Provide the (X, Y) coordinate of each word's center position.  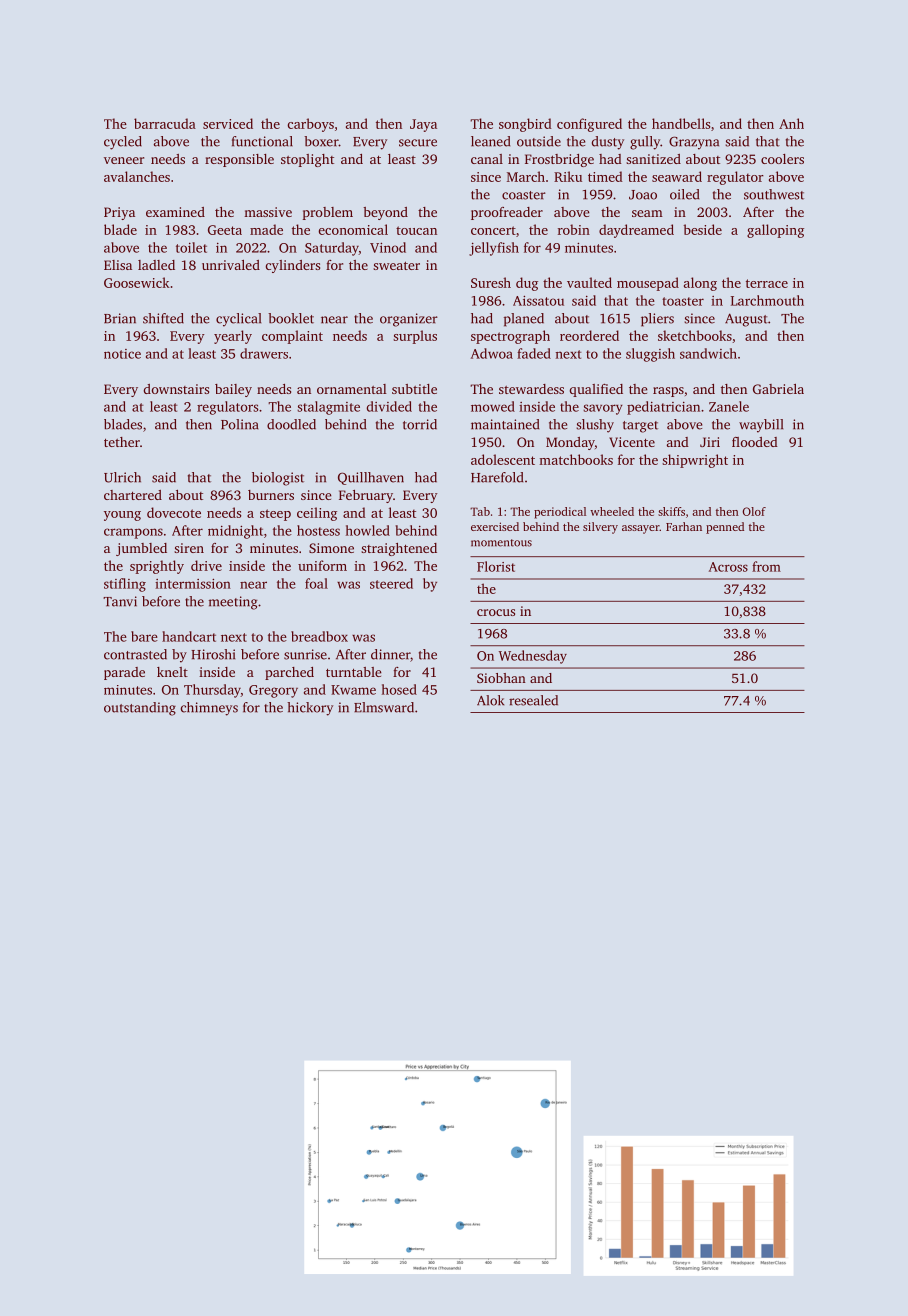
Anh (791, 123)
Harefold (497, 477)
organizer (409, 320)
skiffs (671, 511)
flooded (755, 442)
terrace (767, 283)
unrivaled (231, 265)
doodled (291, 424)
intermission (193, 583)
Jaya (423, 125)
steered (391, 583)
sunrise (305, 654)
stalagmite (328, 408)
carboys (310, 125)
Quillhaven (371, 478)
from (766, 566)
